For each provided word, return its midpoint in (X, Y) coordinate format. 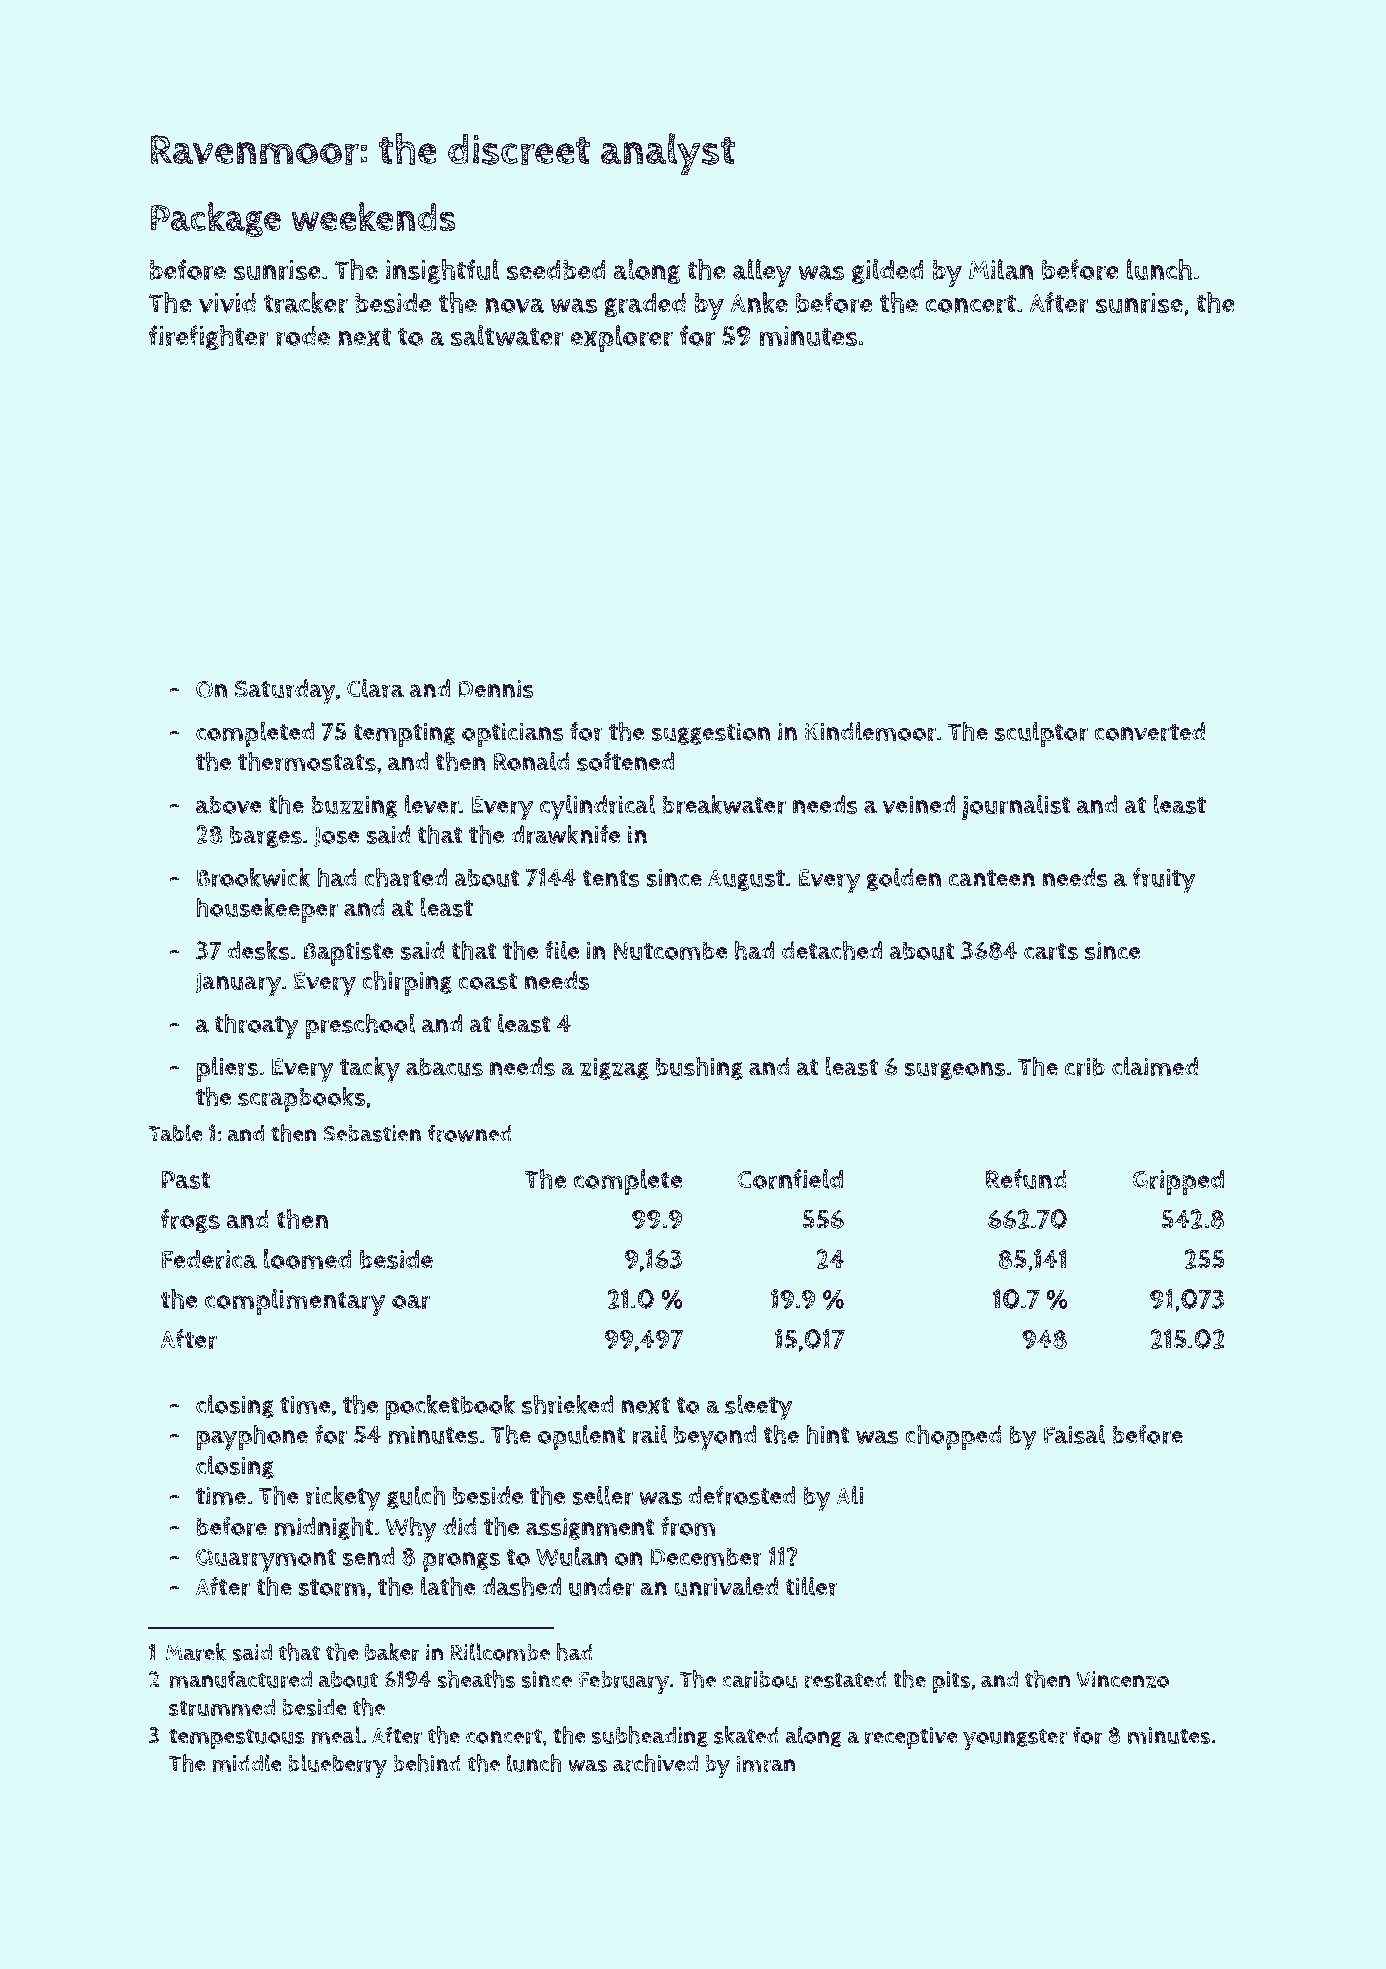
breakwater (724, 804)
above (229, 804)
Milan (1001, 269)
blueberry (338, 1766)
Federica (209, 1259)
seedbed (556, 270)
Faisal (1074, 1434)
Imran (765, 1764)
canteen (992, 878)
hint (828, 1434)
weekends (373, 217)
